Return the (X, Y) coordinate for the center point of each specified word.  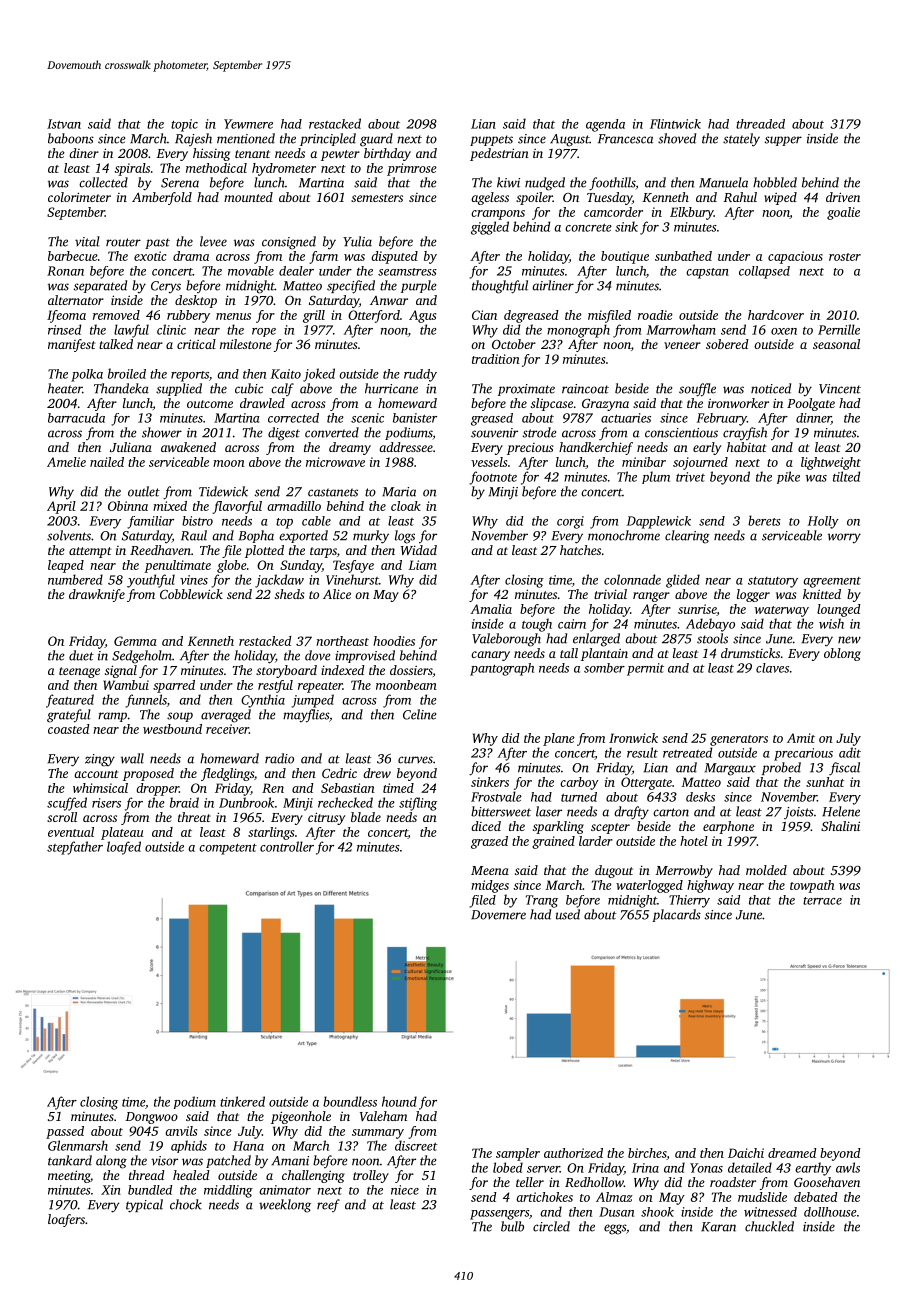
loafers (66, 1220)
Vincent (840, 389)
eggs (615, 1229)
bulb (512, 1226)
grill (314, 316)
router (123, 242)
